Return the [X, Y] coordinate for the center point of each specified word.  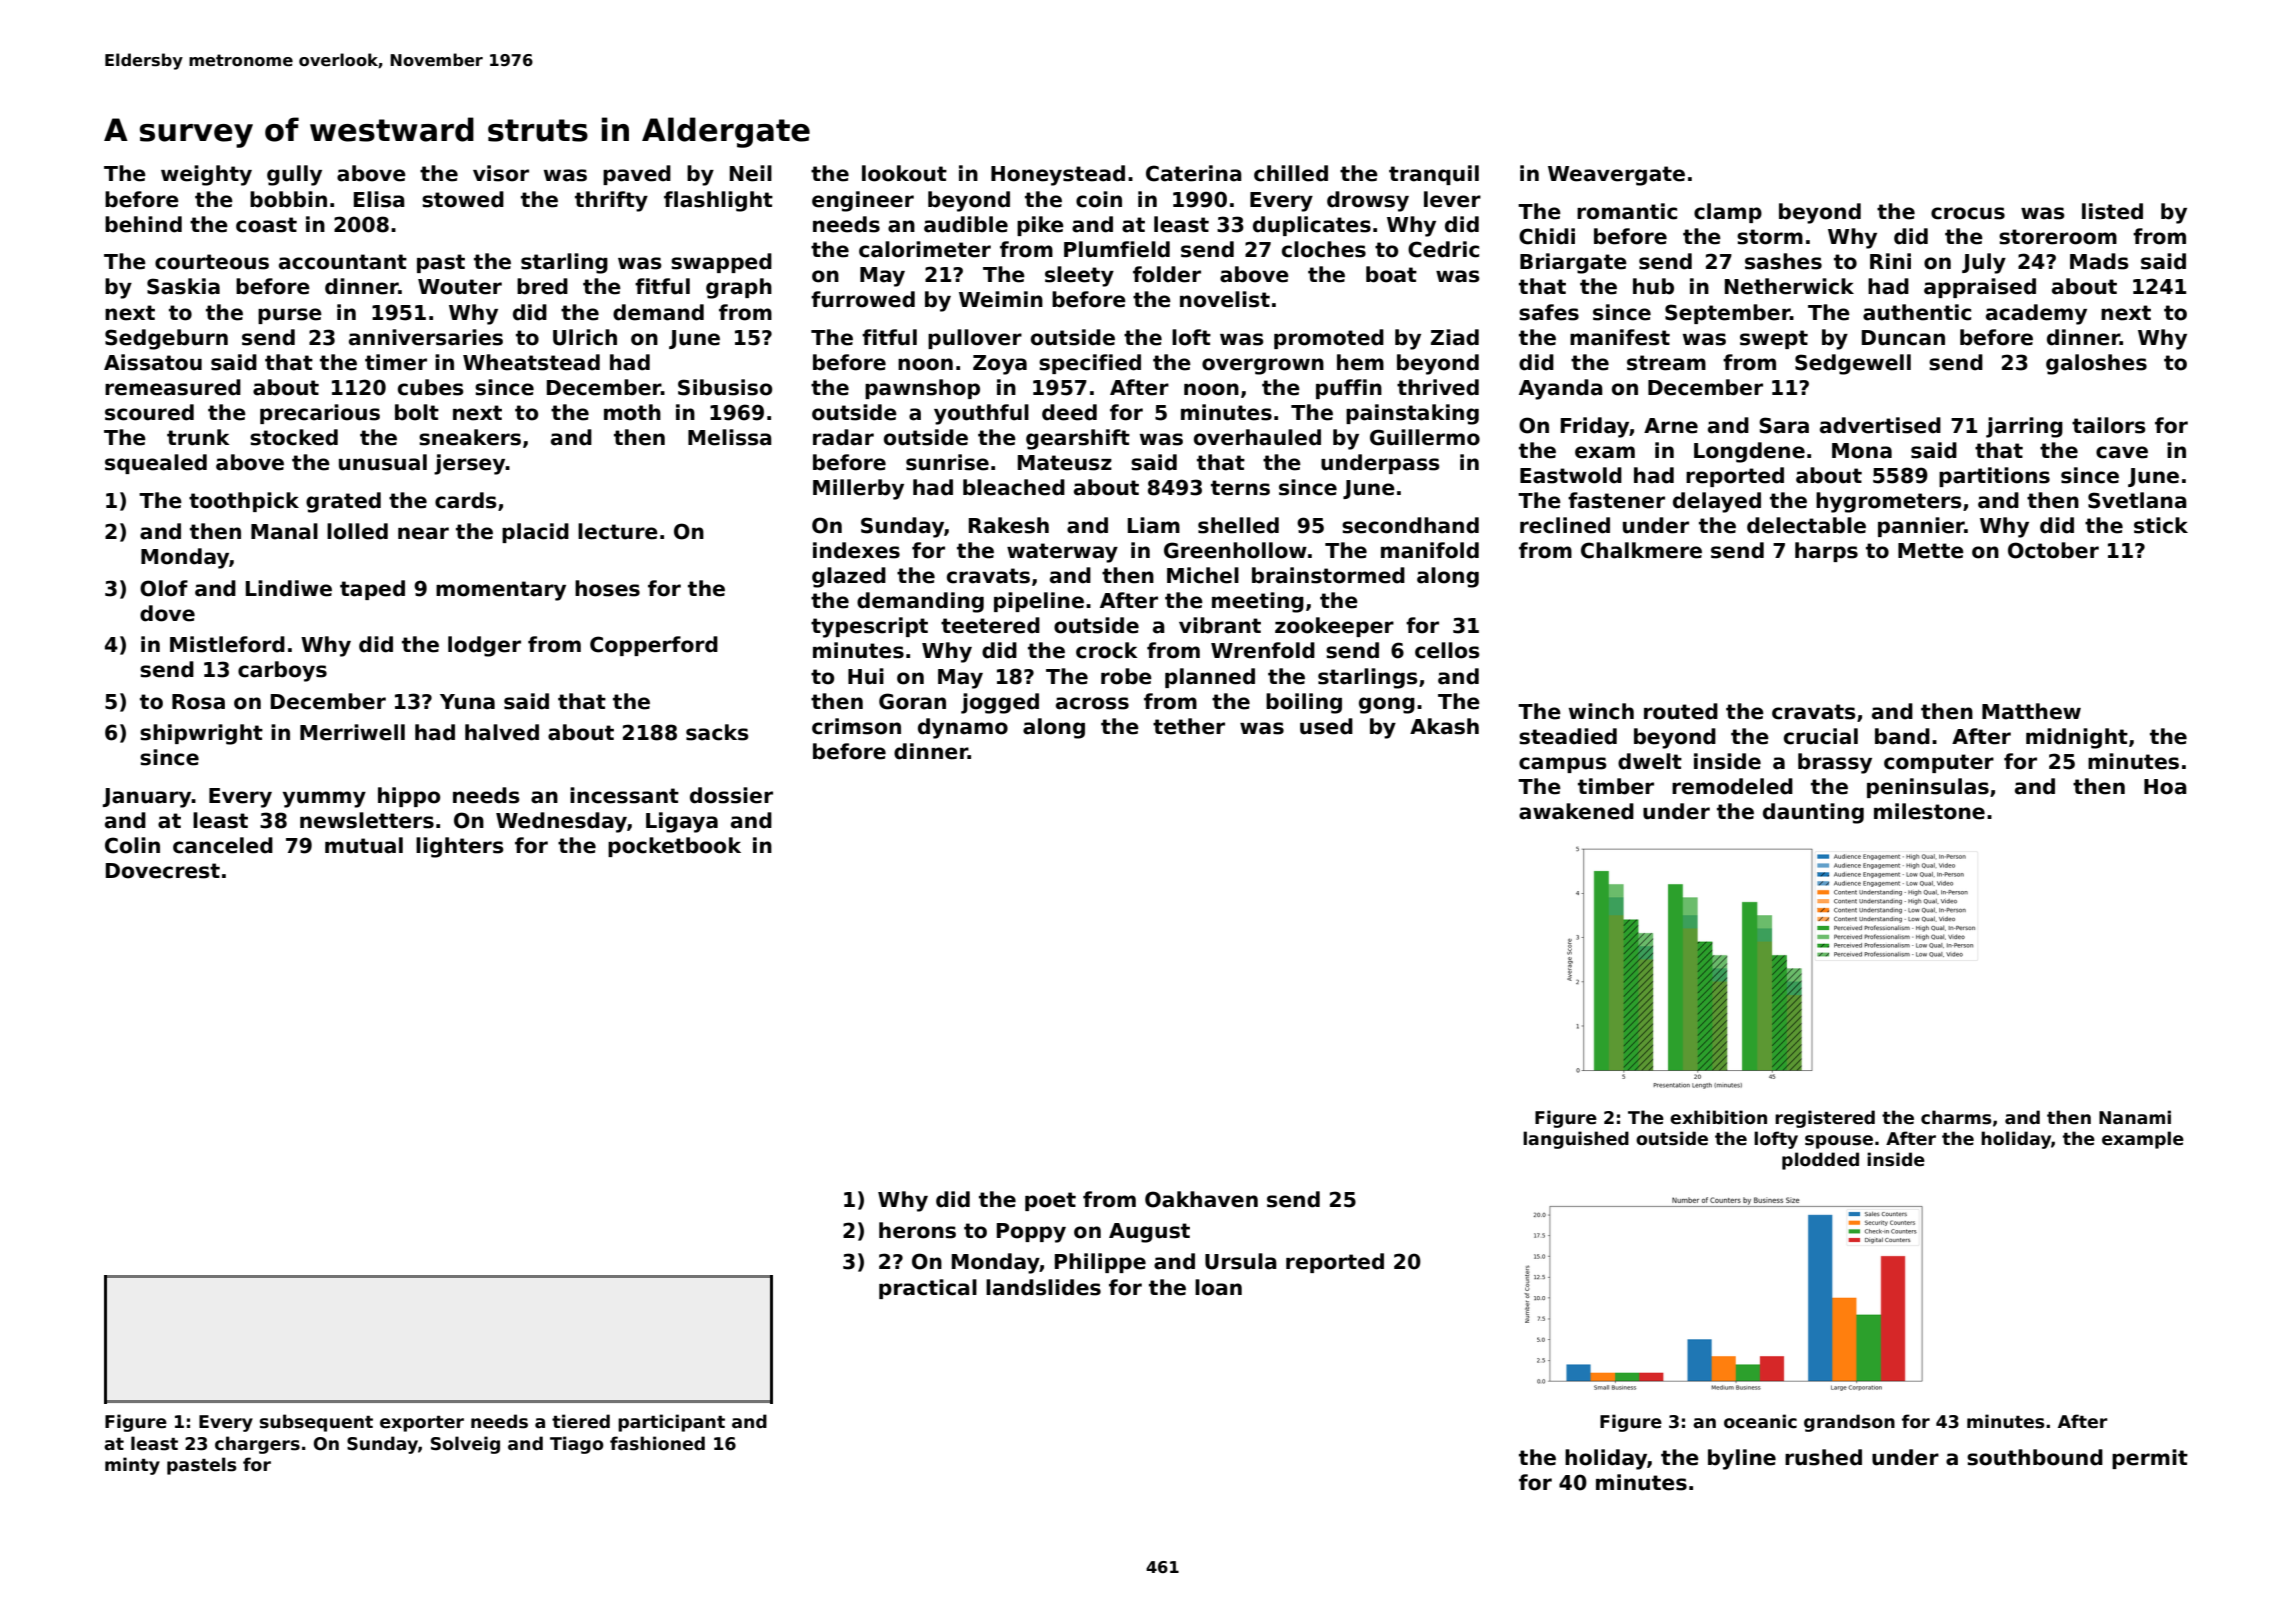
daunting [1813, 813]
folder [1167, 274]
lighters [460, 847]
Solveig [465, 1445]
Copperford [654, 646]
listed [2112, 211]
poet [1050, 1201]
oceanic [1760, 1421]
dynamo [963, 728]
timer [396, 362]
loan [1218, 1287]
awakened [1576, 811]
